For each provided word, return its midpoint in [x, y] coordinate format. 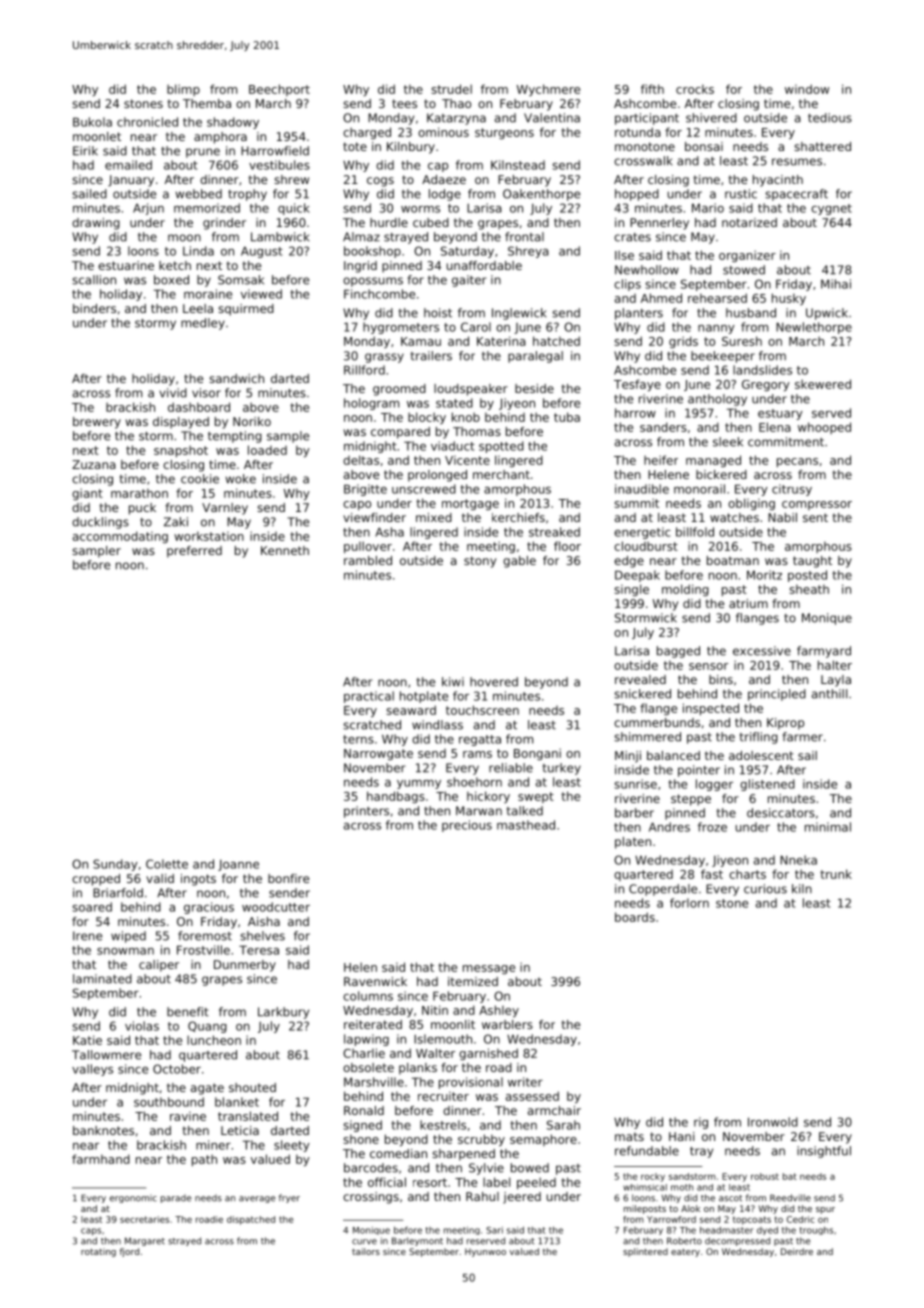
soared [92, 907]
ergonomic [133, 1199]
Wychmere [548, 90]
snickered [642, 694]
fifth [652, 89]
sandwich [236, 378]
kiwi [453, 681]
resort [430, 1182]
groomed [399, 390]
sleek [728, 442]
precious [467, 826]
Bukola [92, 122]
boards [635, 917]
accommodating [120, 537]
